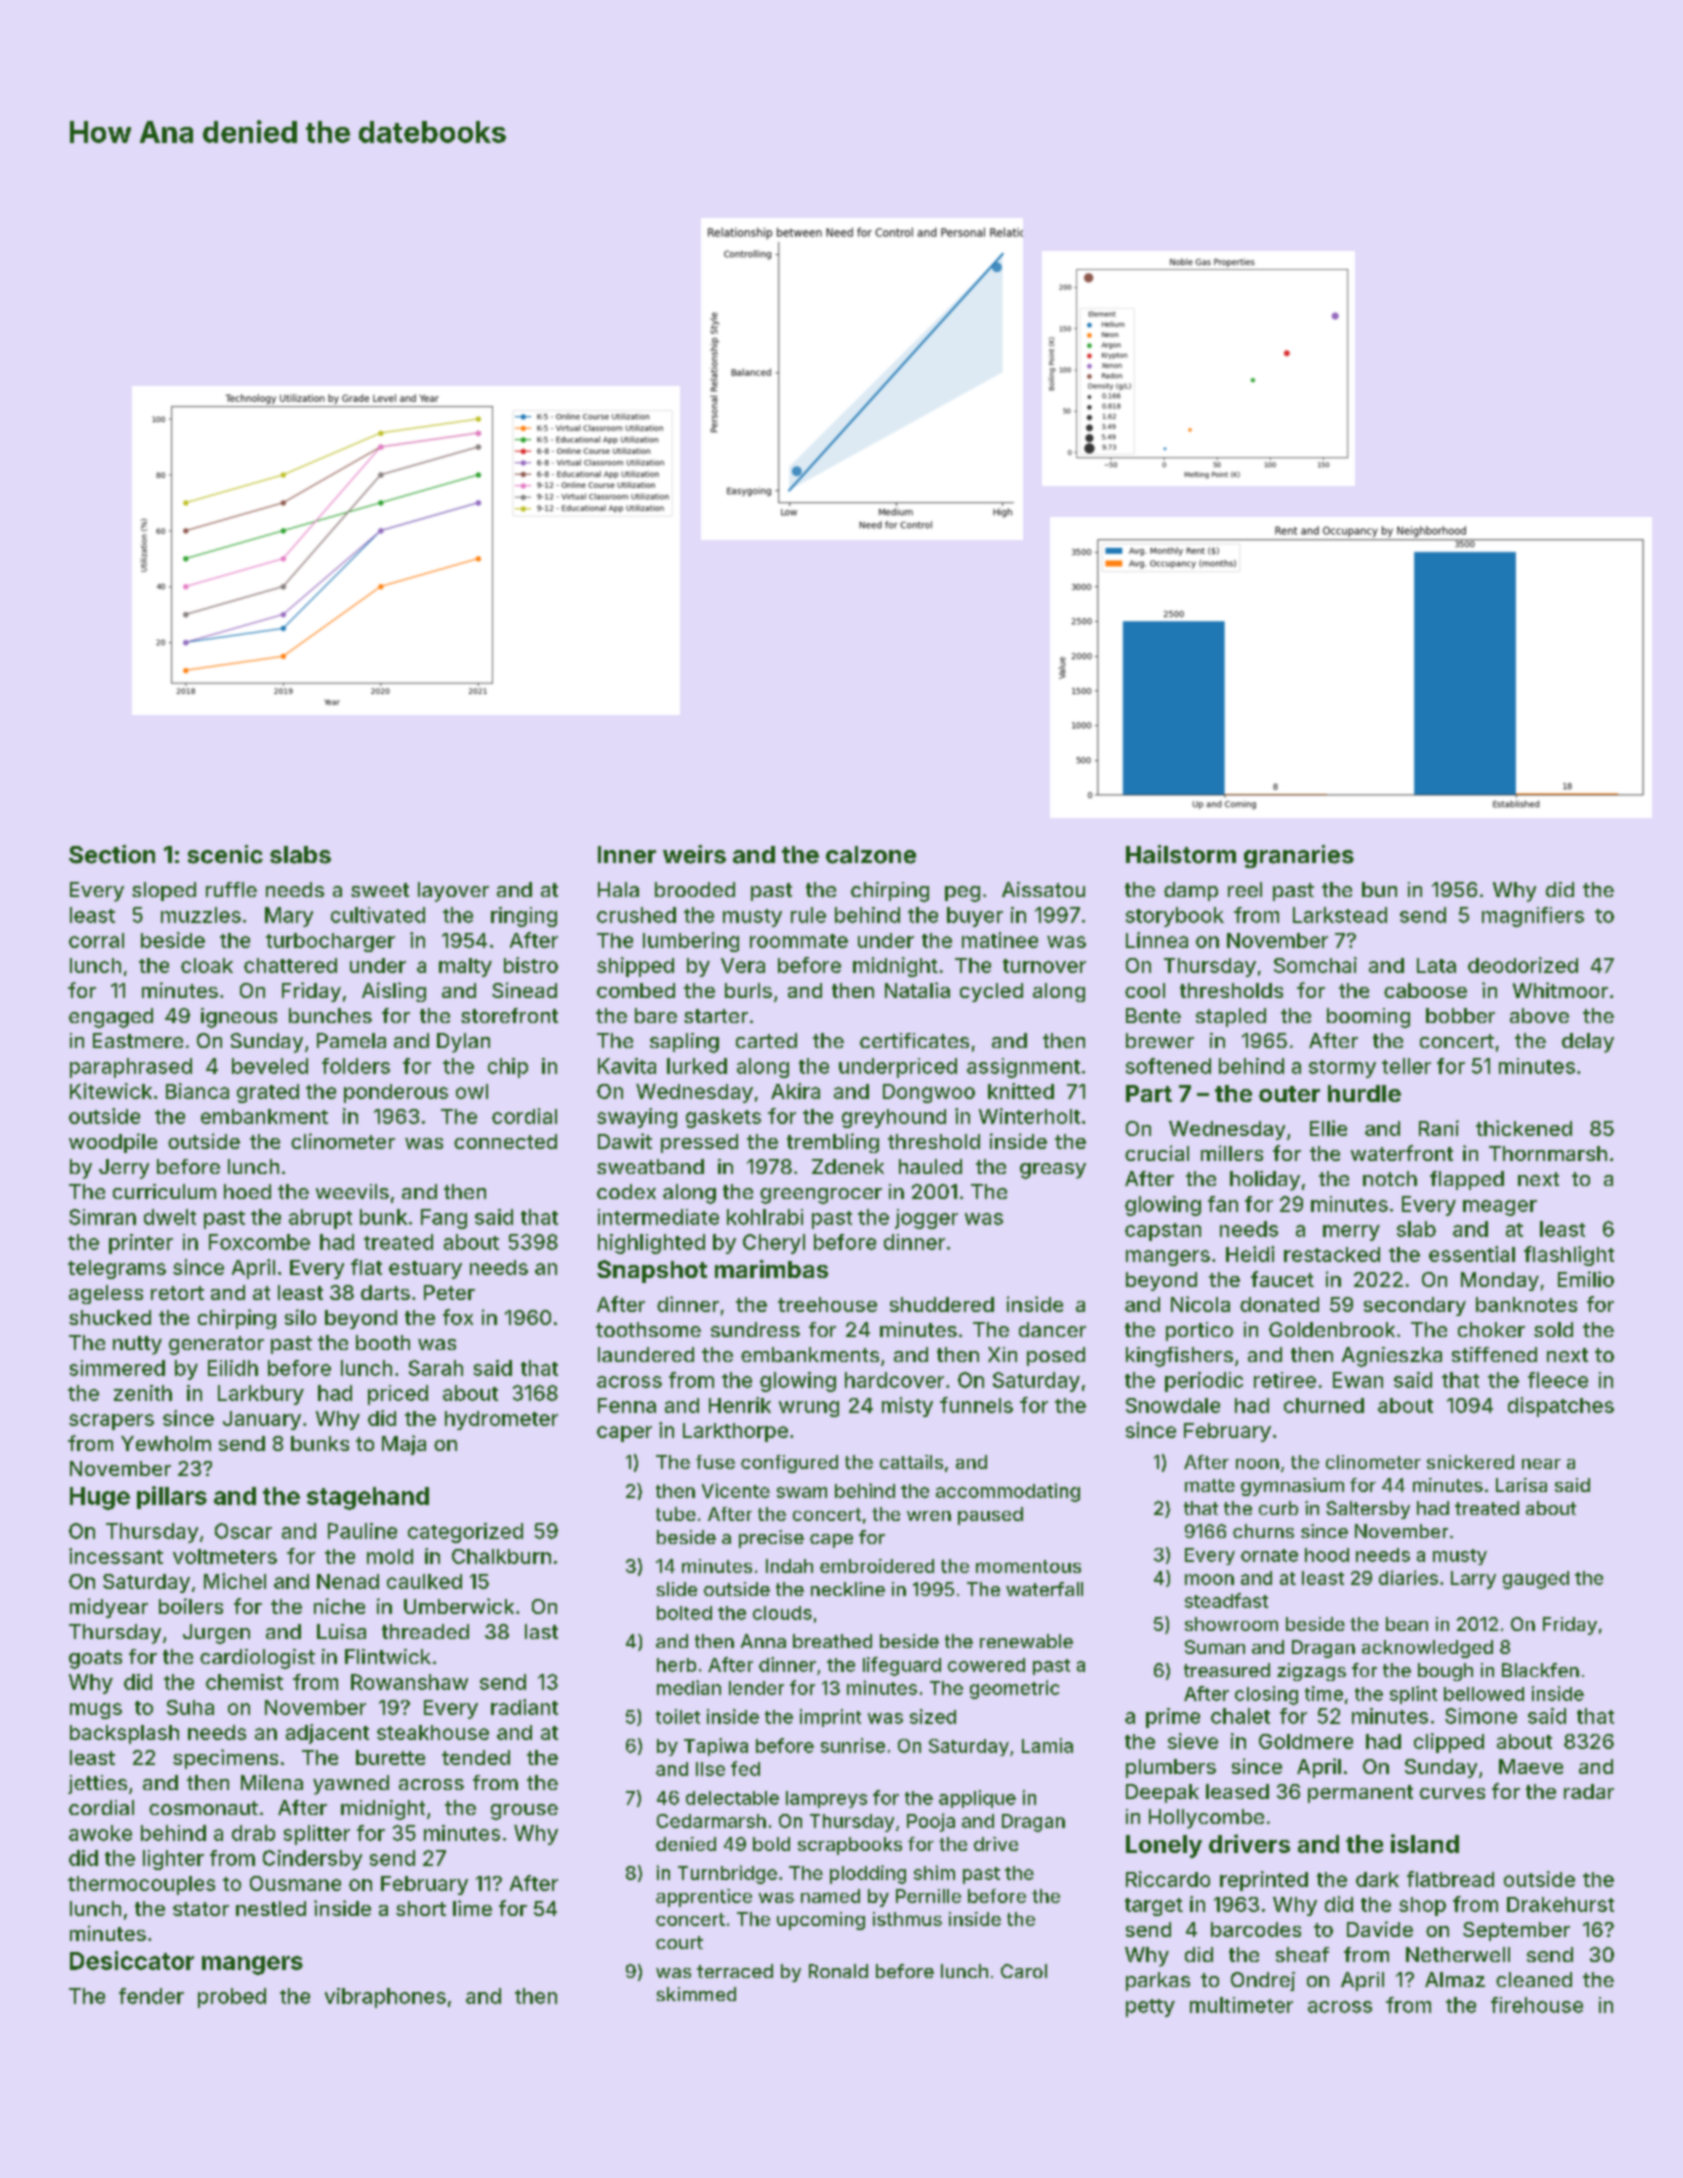  Describe the element at coordinates (827, 1304) in the screenshot. I see `treehouse` at that location.
